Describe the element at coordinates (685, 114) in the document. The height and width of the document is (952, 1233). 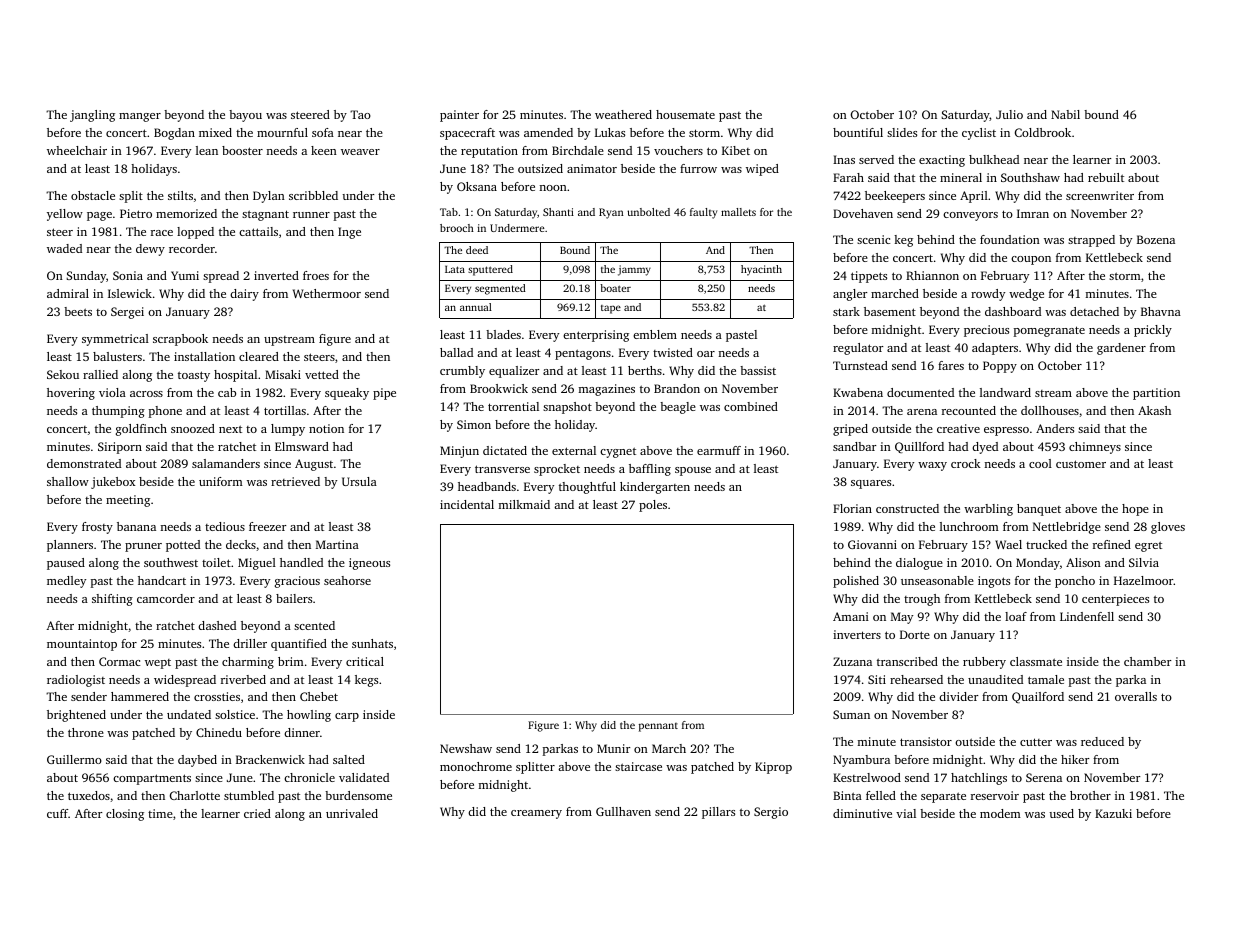
I see `housemate` at that location.
